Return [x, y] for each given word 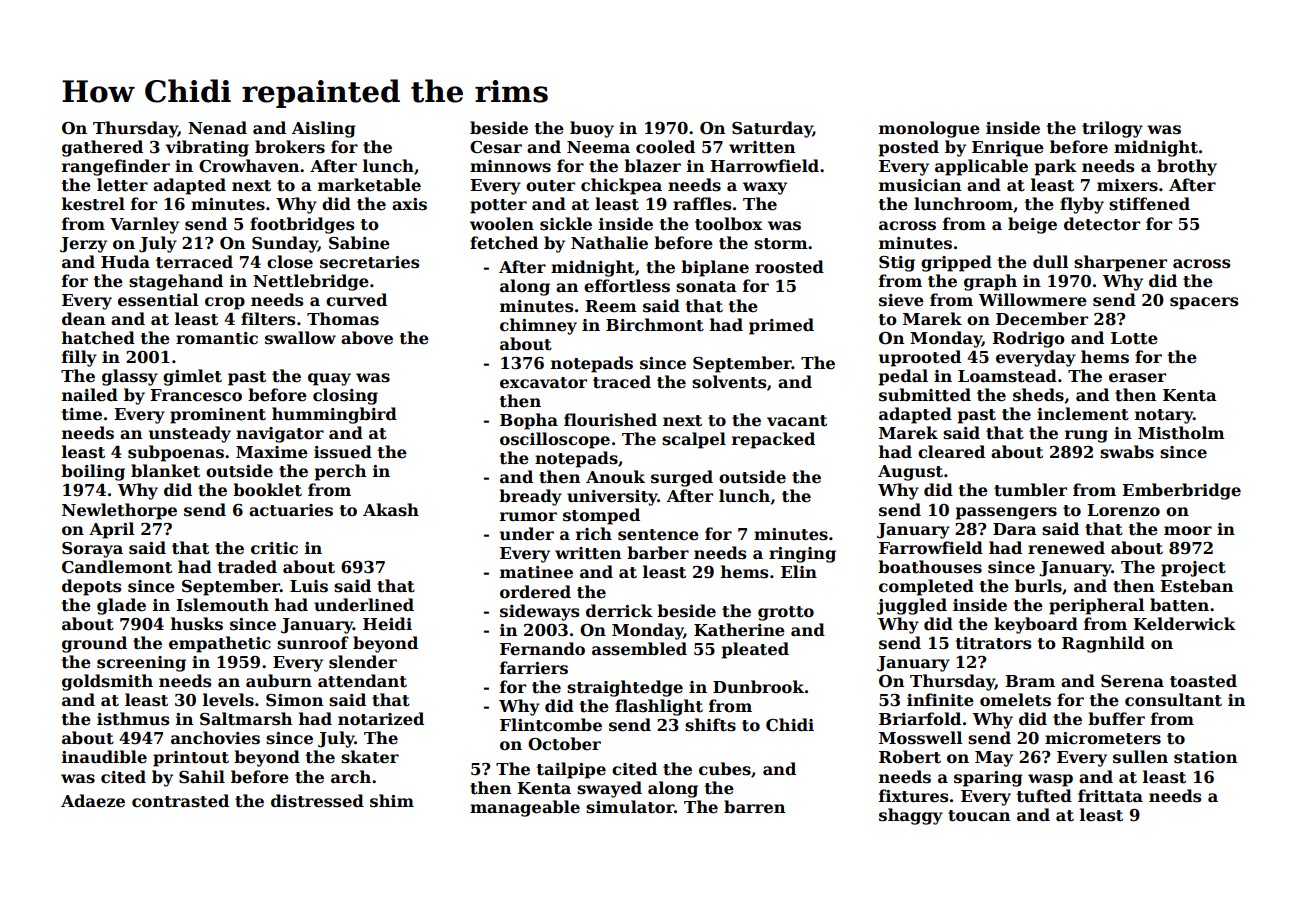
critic [274, 548]
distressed [317, 801]
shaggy [911, 816]
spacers [1204, 303]
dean [83, 319]
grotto [786, 613]
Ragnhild [1103, 644]
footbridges [302, 225]
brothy [1187, 167]
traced [622, 382]
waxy [765, 188]
